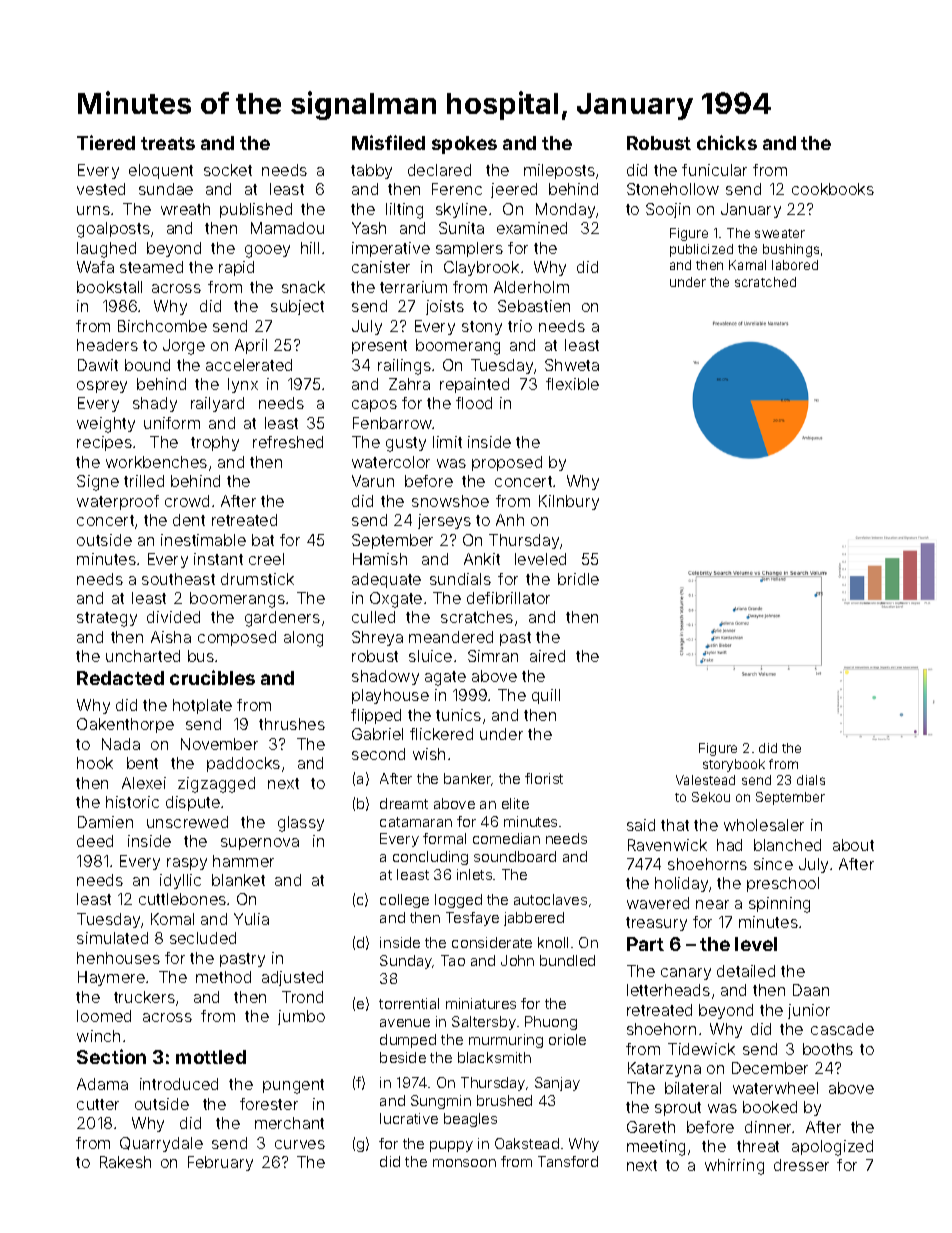  Describe the element at coordinates (161, 1144) in the image. I see `Quarrydale` at that location.
